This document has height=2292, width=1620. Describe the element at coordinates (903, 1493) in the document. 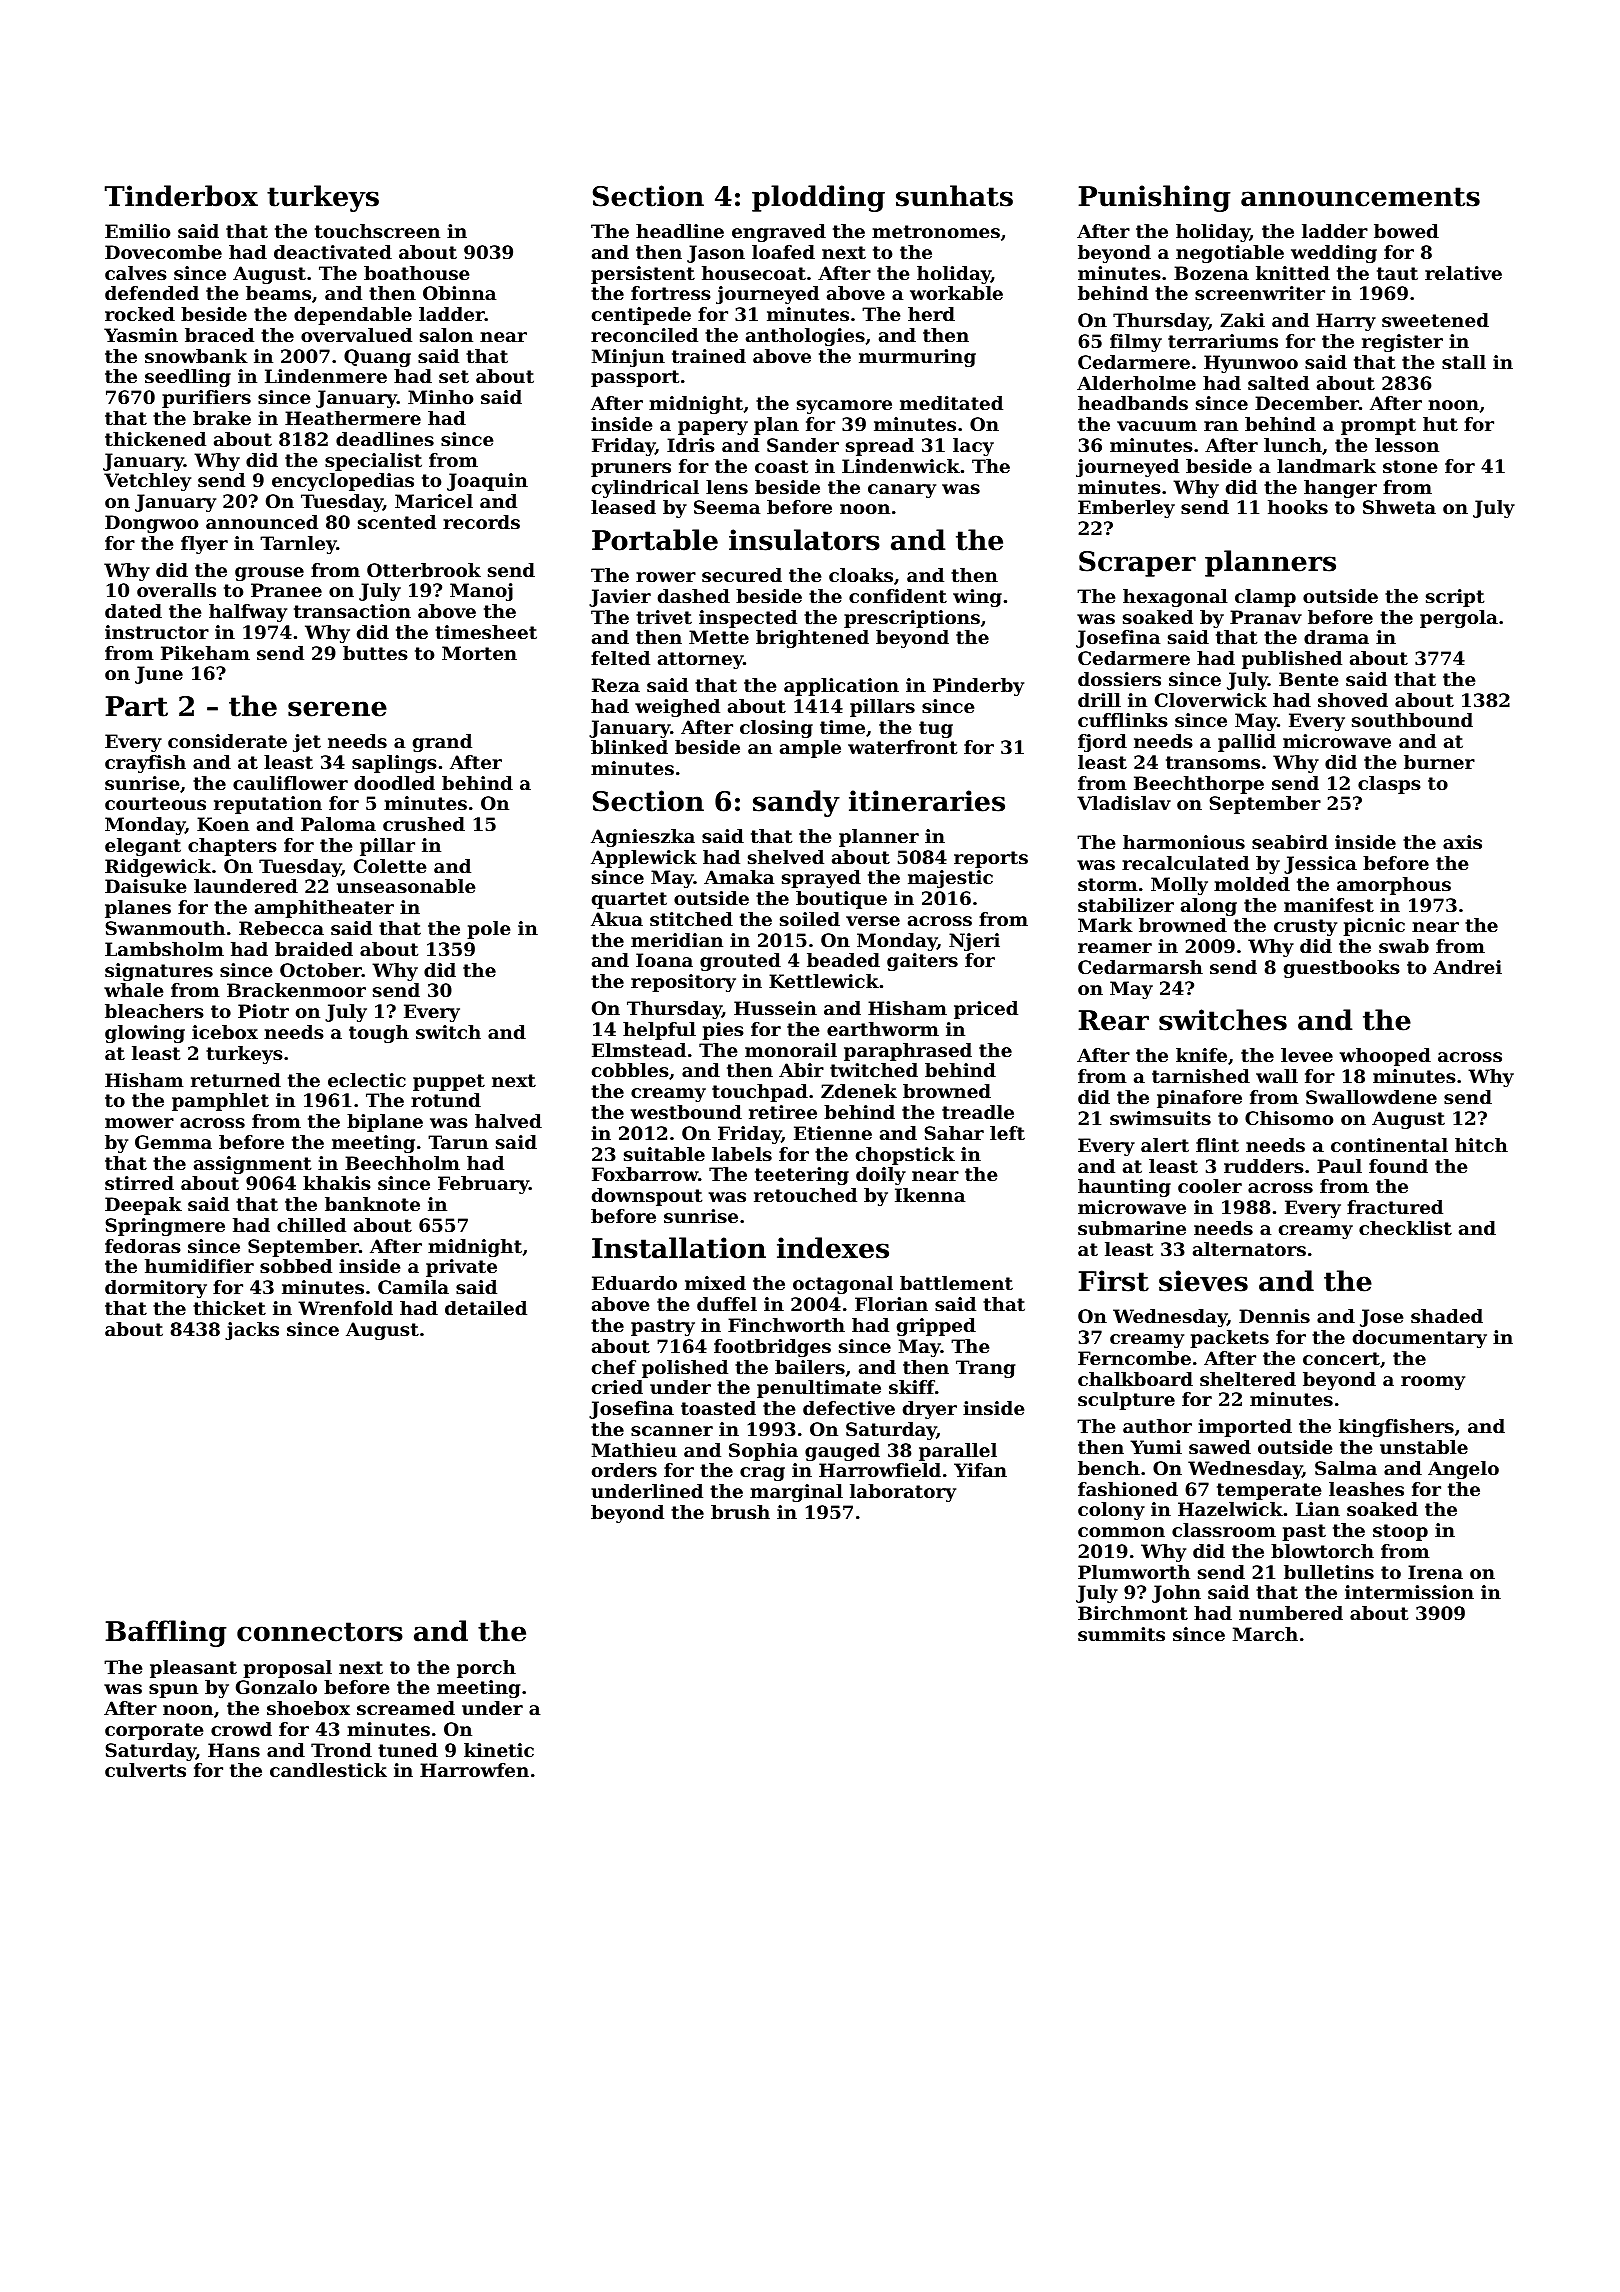

I see `laboratory` at that location.
